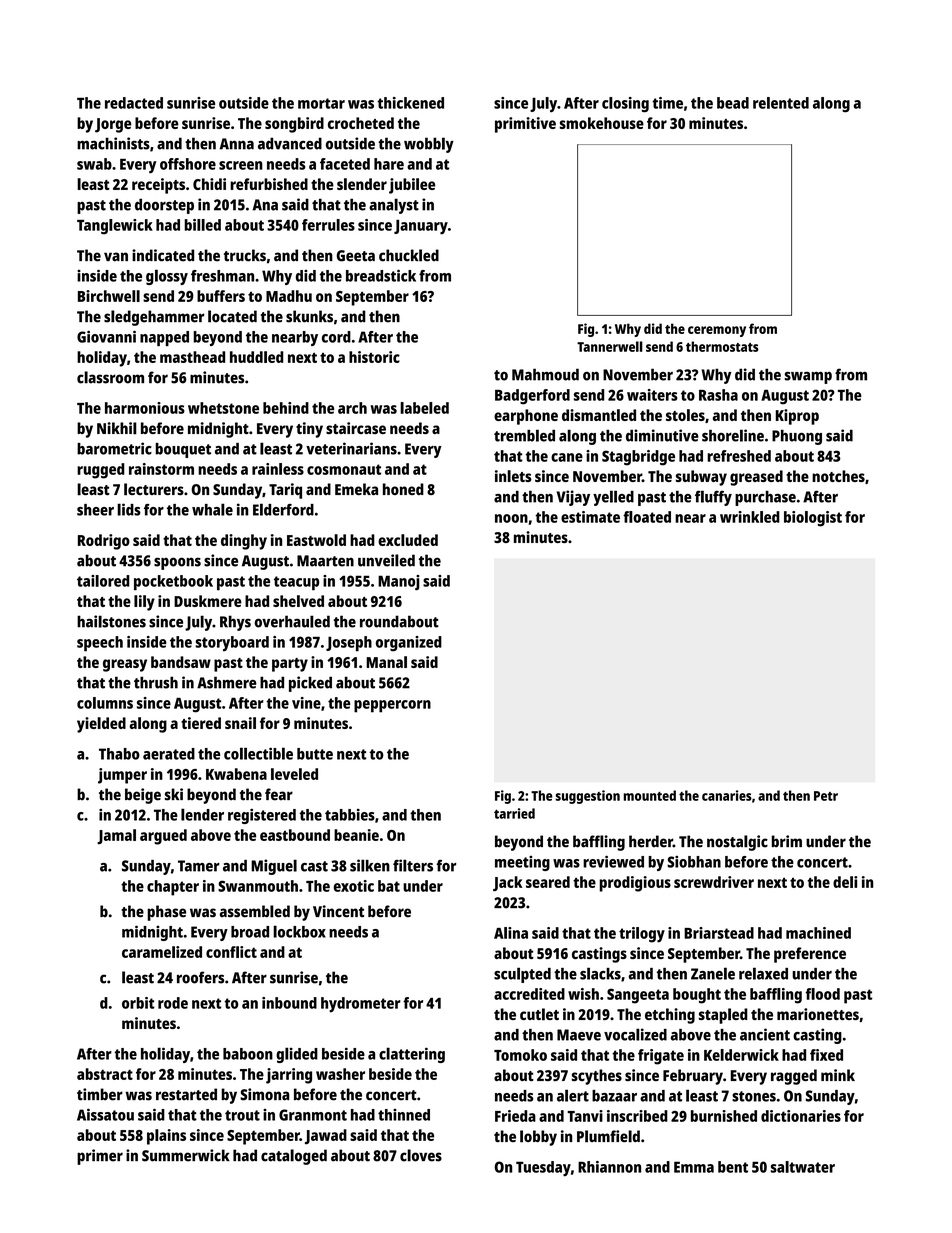  Describe the element at coordinates (583, 994) in the screenshot. I see `wish` at that location.
